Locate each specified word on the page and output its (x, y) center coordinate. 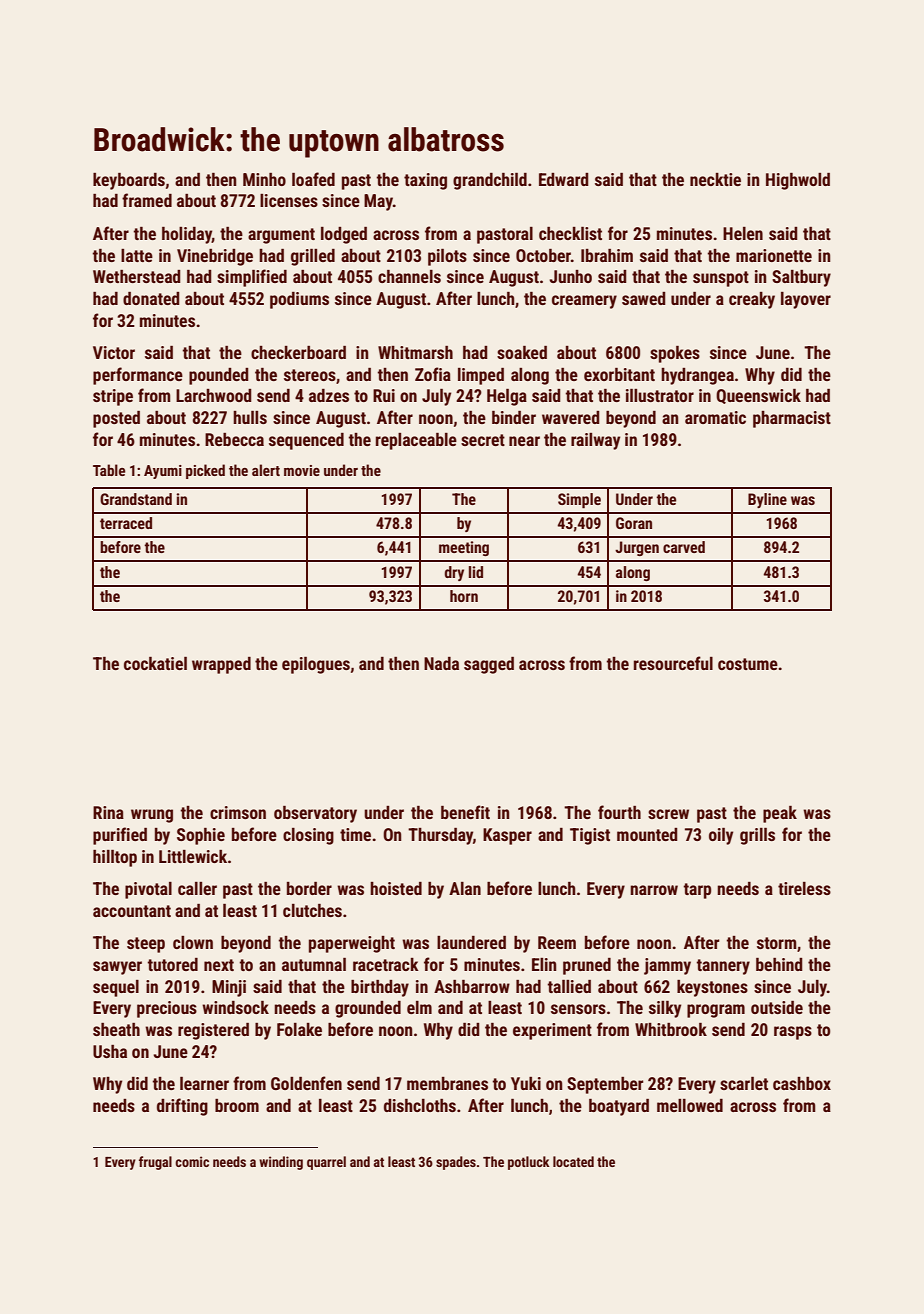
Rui (384, 395)
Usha (110, 1051)
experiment (552, 1031)
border (309, 888)
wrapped (221, 665)
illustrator (660, 395)
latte (137, 255)
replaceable (416, 441)
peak (780, 814)
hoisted (396, 888)
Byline (767, 500)
